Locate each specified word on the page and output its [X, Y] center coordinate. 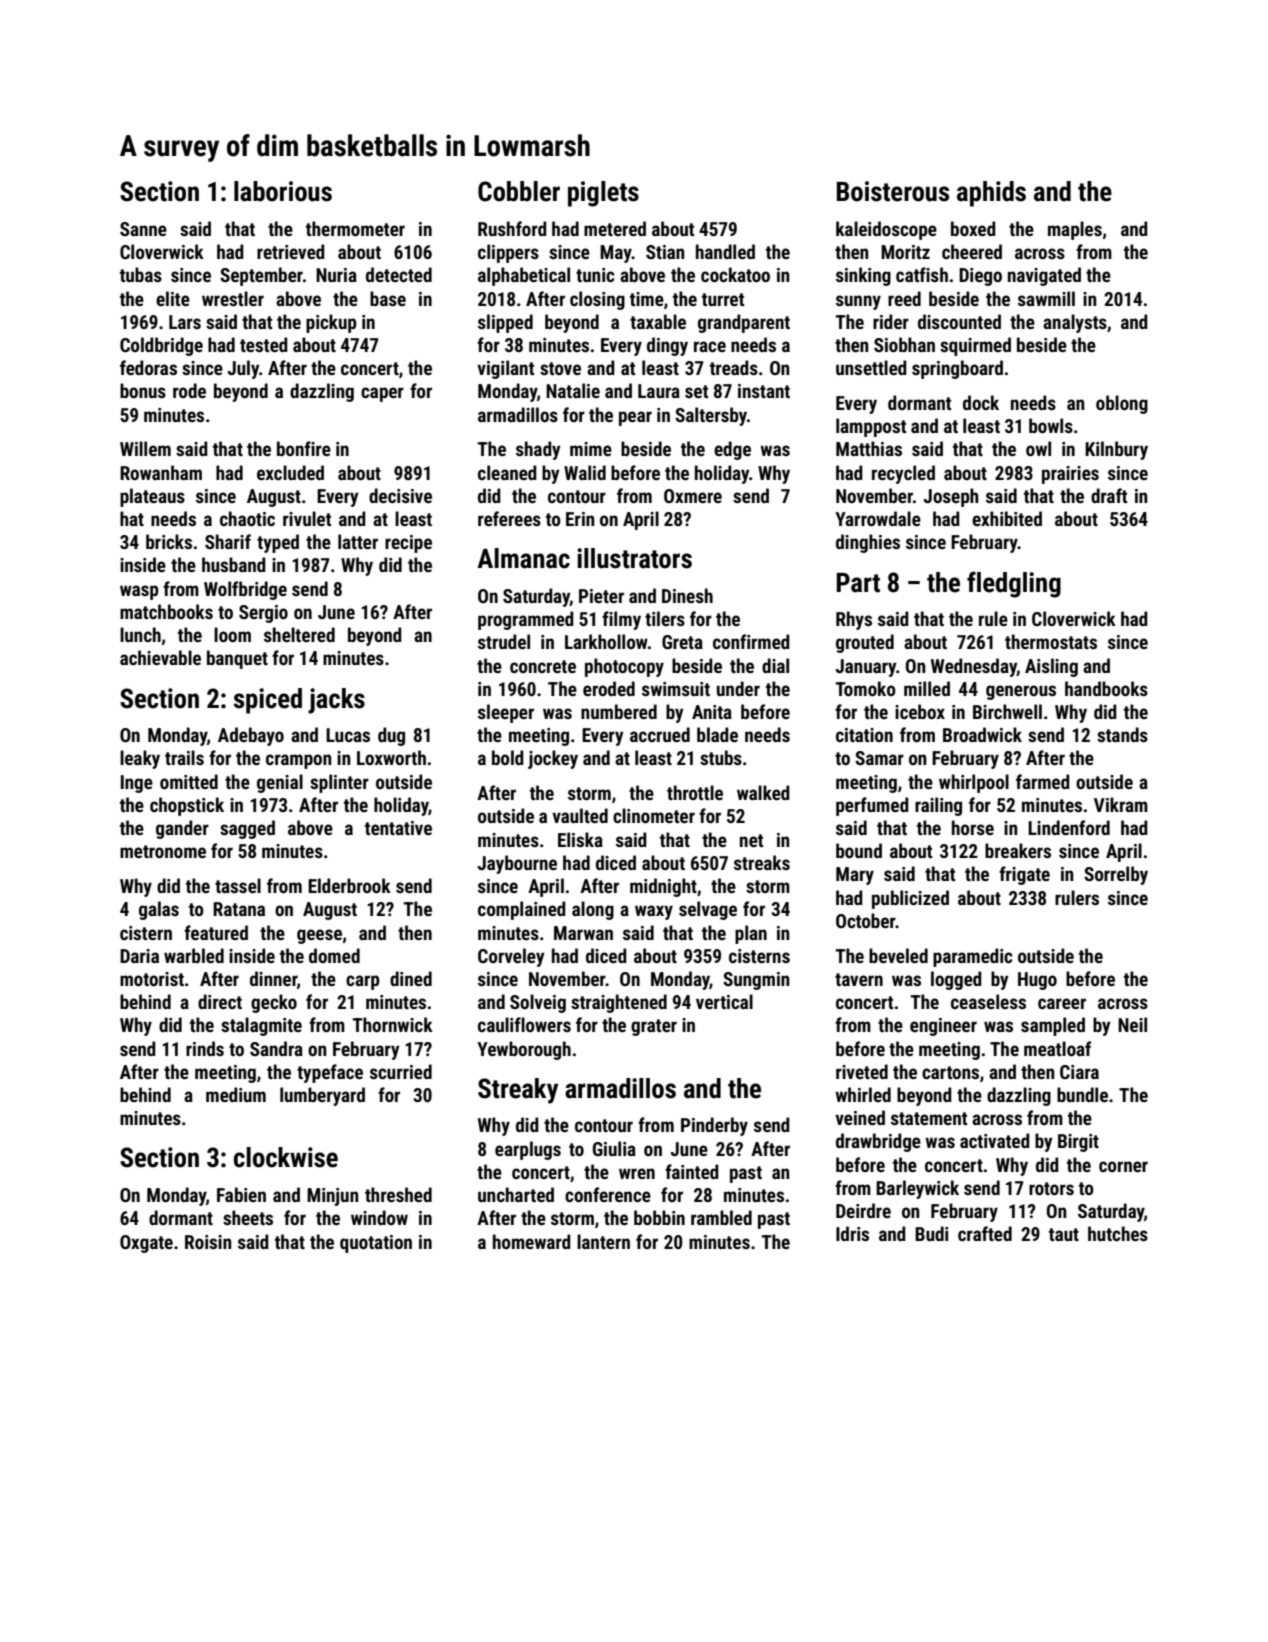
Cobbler [519, 191]
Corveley [511, 957]
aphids [991, 194]
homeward [532, 1241]
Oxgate [146, 1244]
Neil [1132, 1024]
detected [399, 274]
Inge [137, 784]
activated [995, 1140]
